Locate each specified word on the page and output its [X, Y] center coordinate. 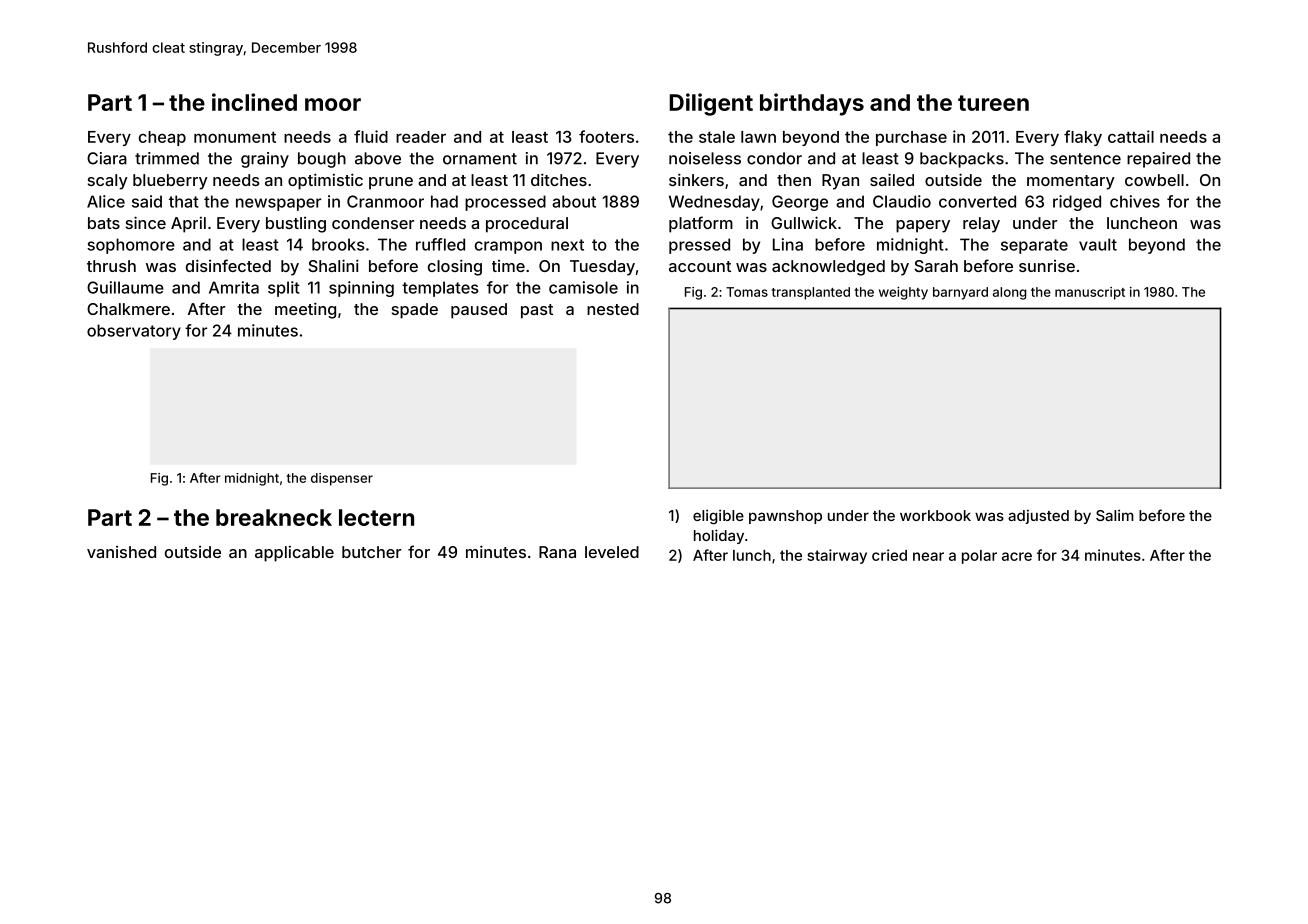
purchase [911, 138]
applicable [294, 554]
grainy [265, 160]
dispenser [342, 479]
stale [717, 137]
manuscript [1090, 293]
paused [479, 311]
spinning [361, 289]
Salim [1115, 515]
